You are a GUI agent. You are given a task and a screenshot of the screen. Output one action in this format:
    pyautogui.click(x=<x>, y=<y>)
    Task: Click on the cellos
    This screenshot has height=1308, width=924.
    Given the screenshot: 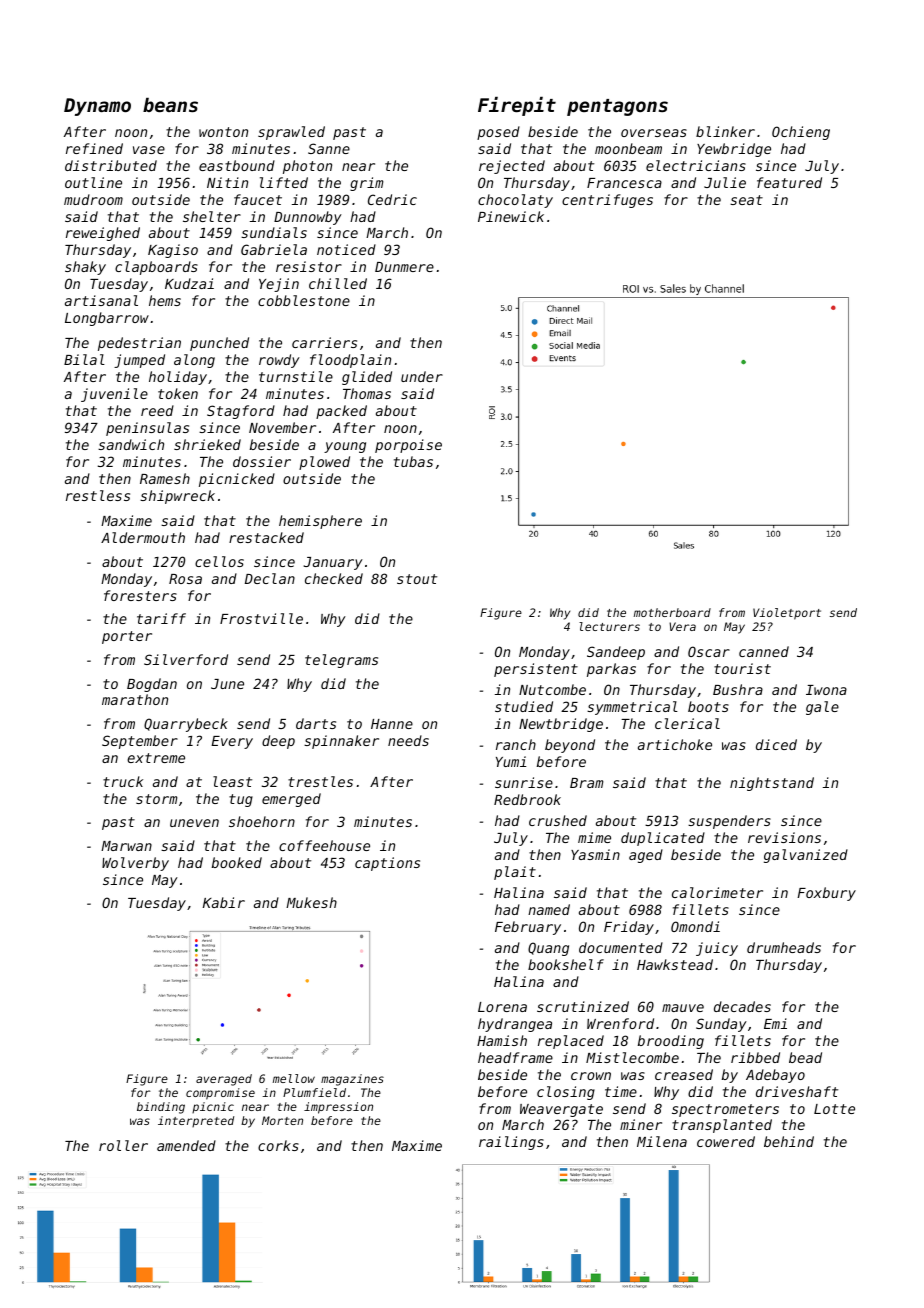 What is the action you would take?
    pyautogui.click(x=219, y=561)
